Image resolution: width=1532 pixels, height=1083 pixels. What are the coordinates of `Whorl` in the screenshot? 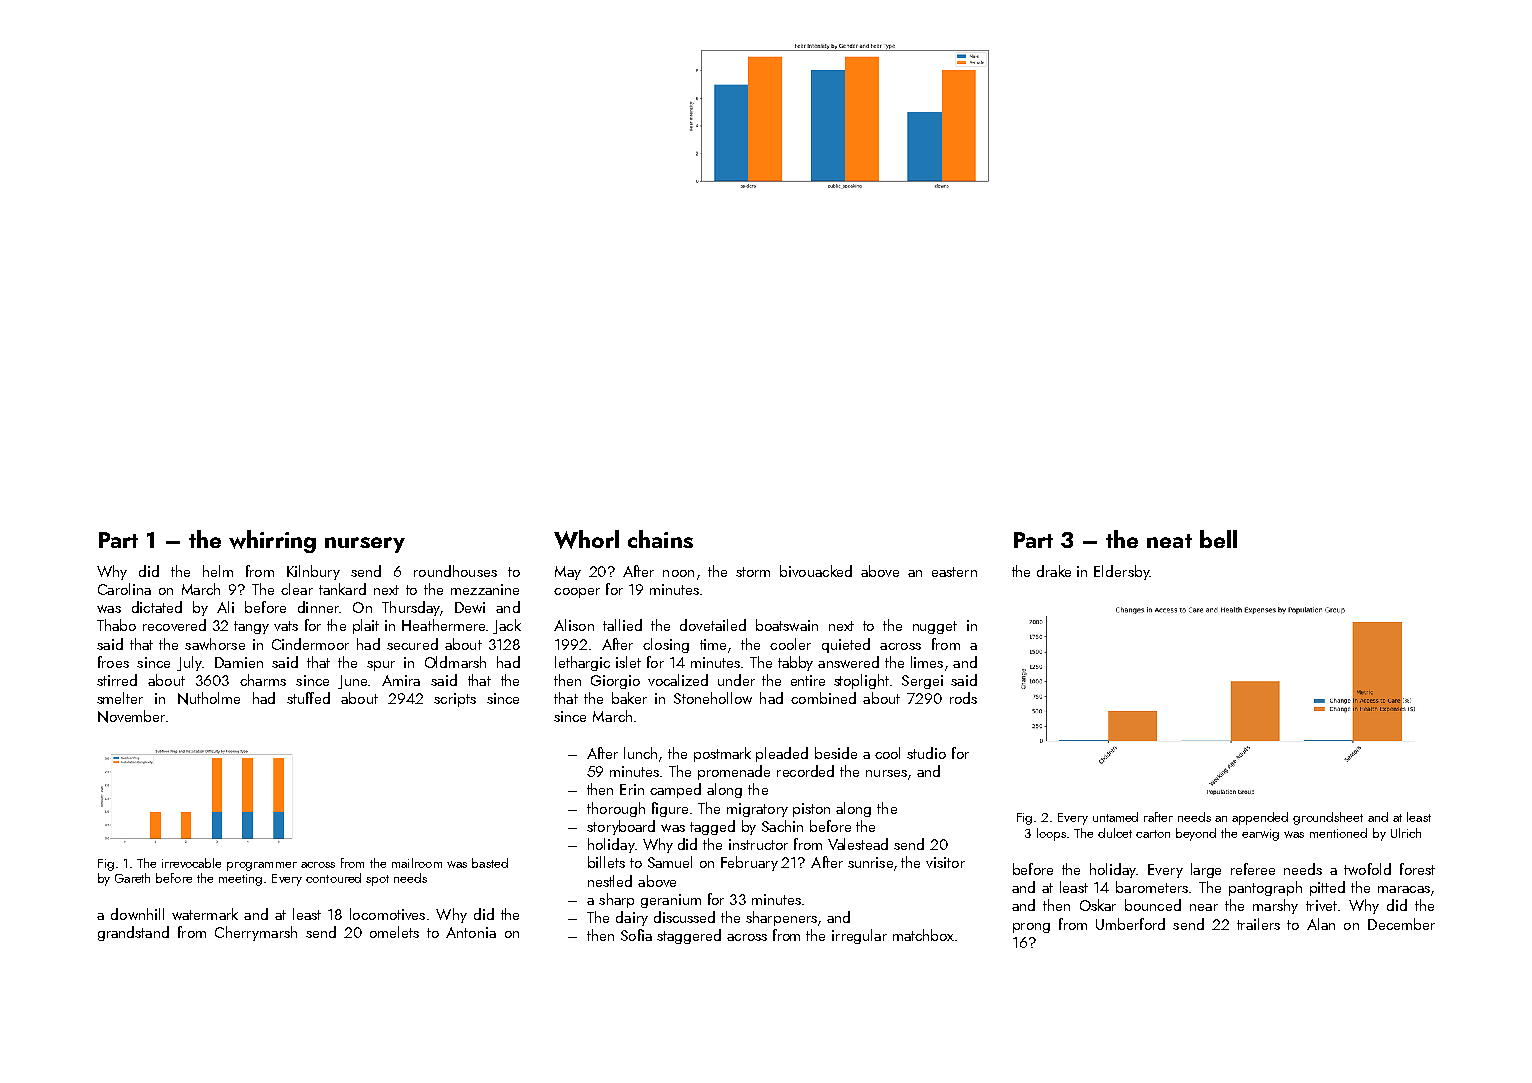 It's located at (586, 539).
